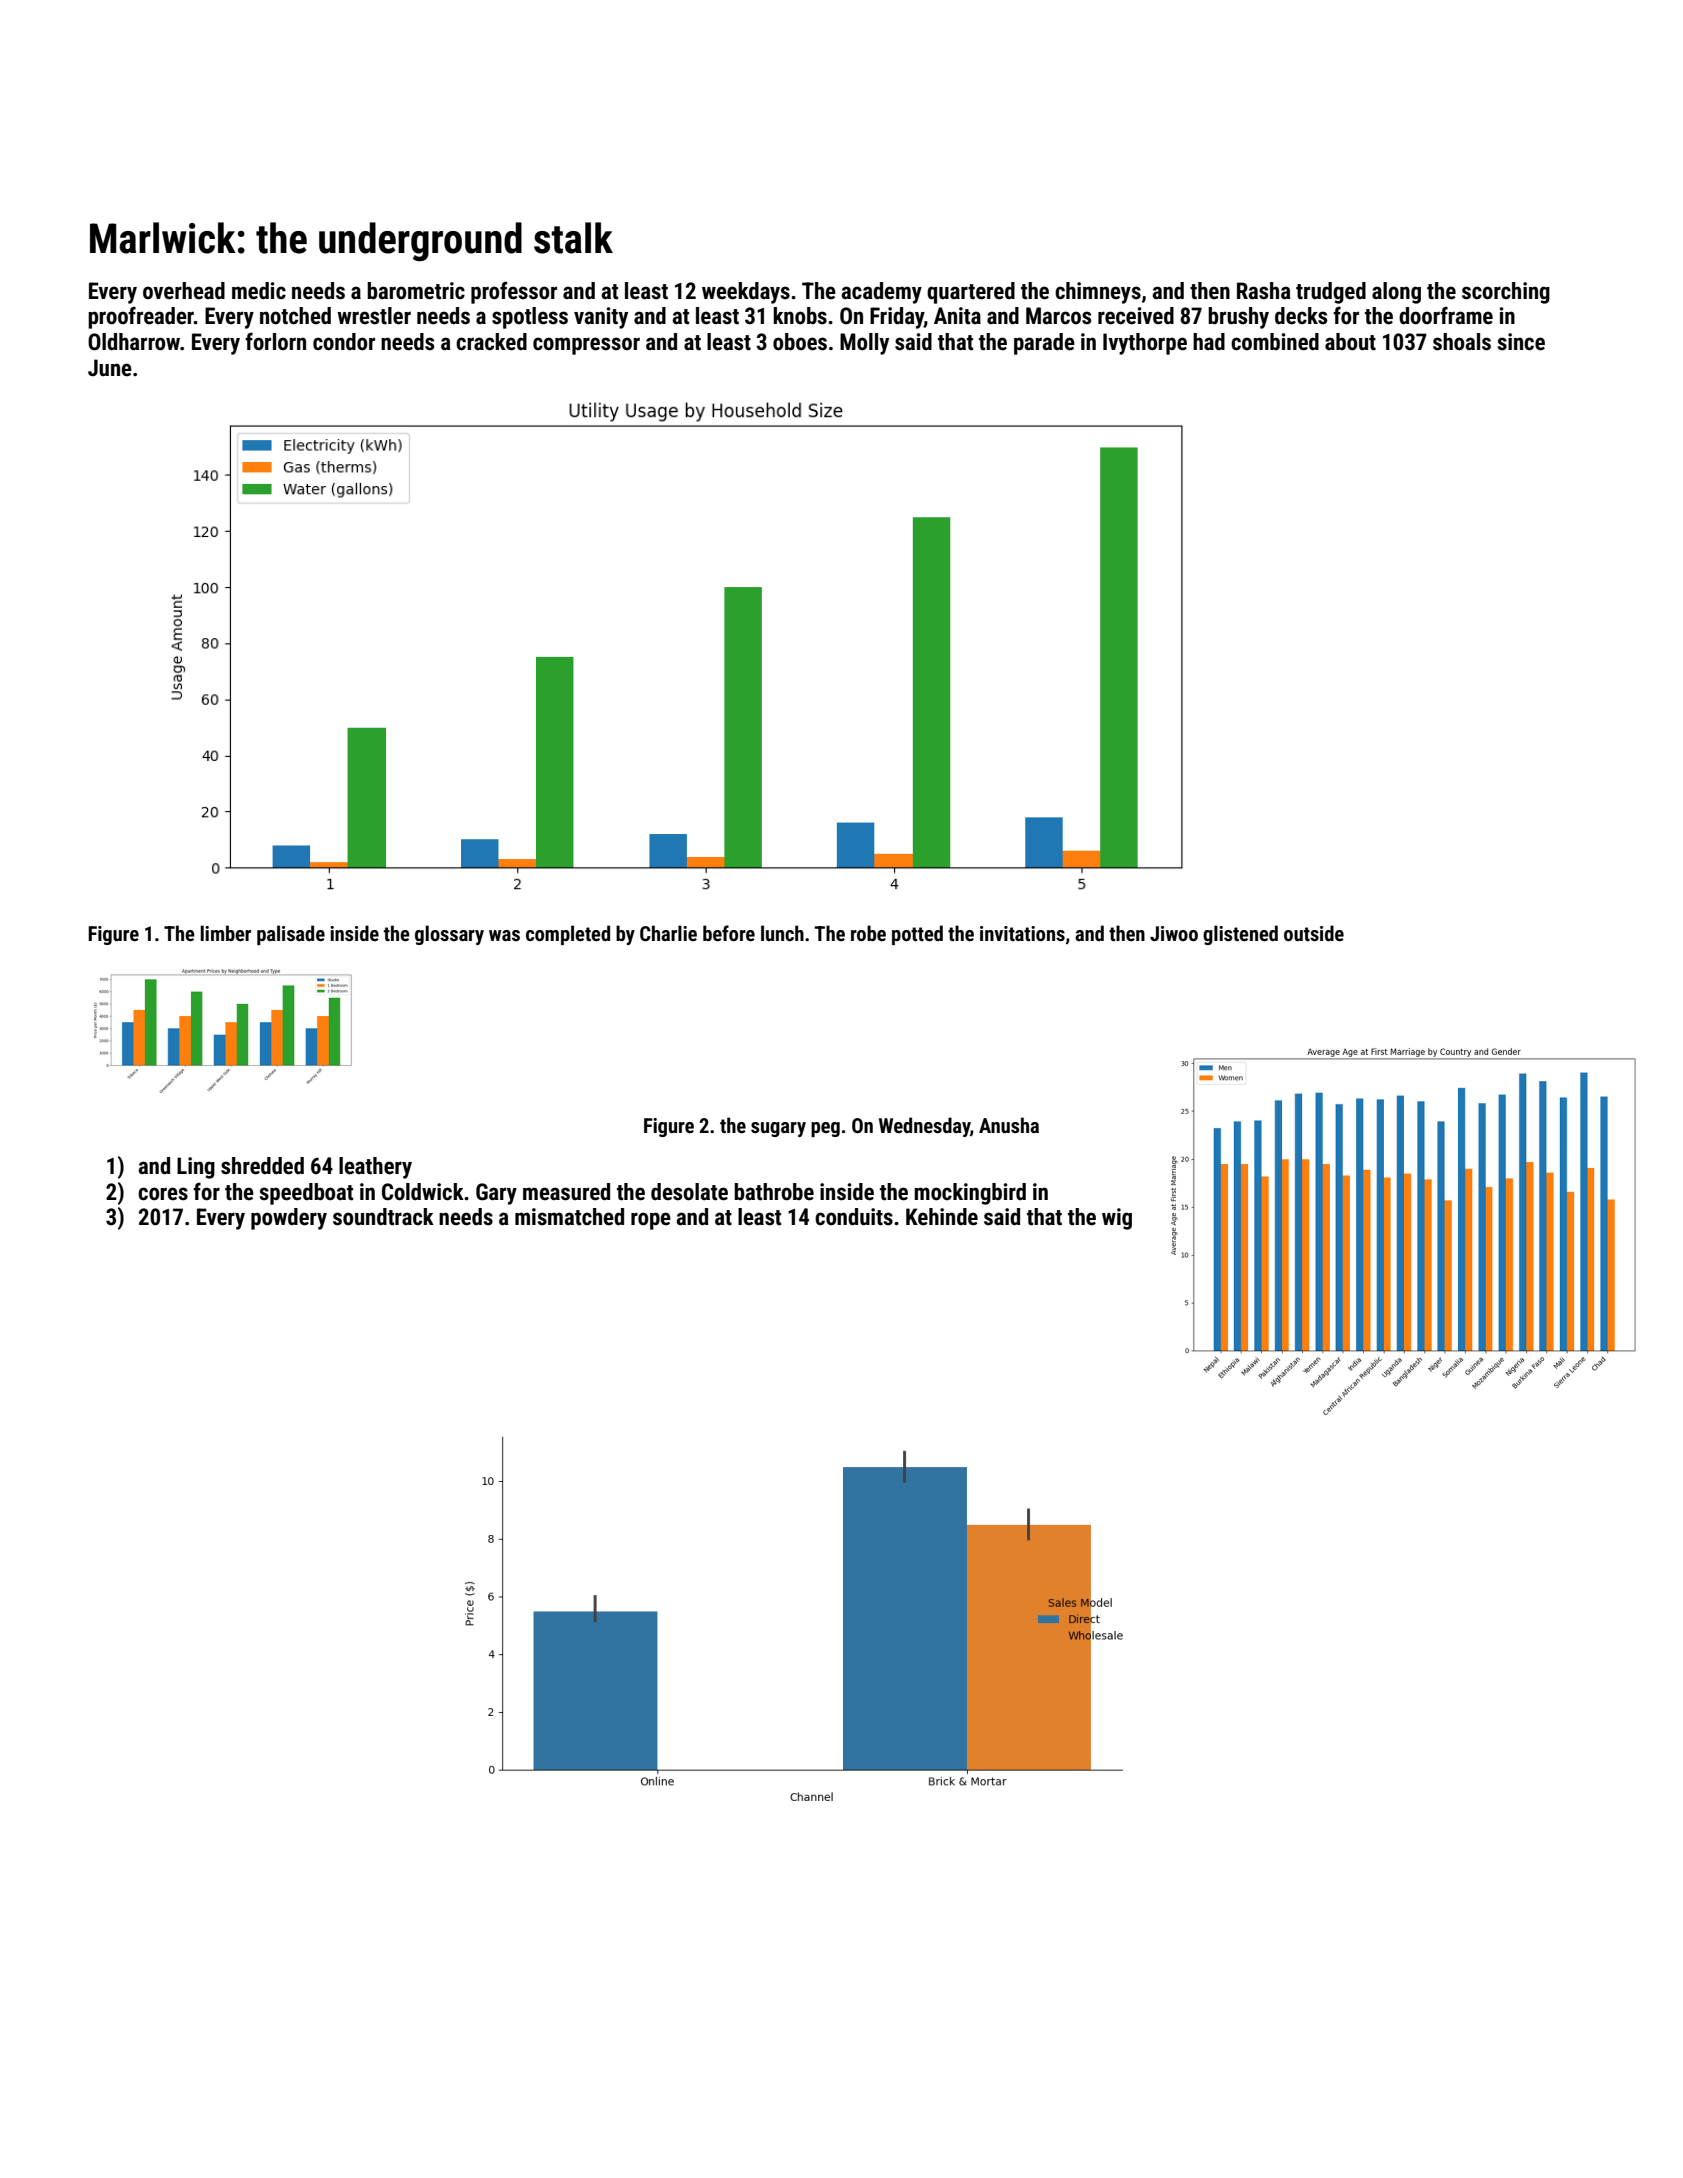 The image size is (1683, 2178). Describe the element at coordinates (514, 292) in the document. I see `professor` at that location.
